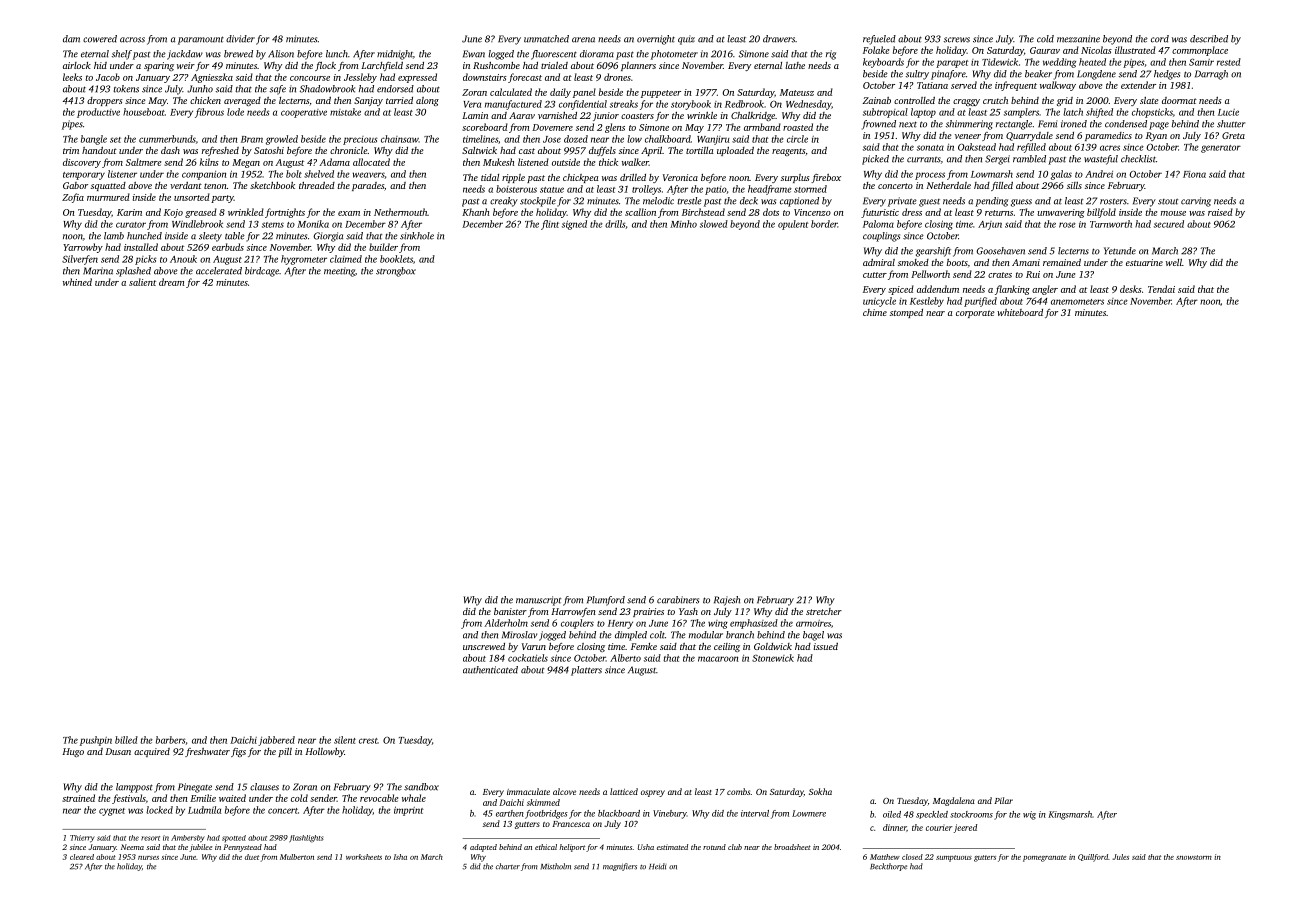  I want to click on across, so click(132, 40).
